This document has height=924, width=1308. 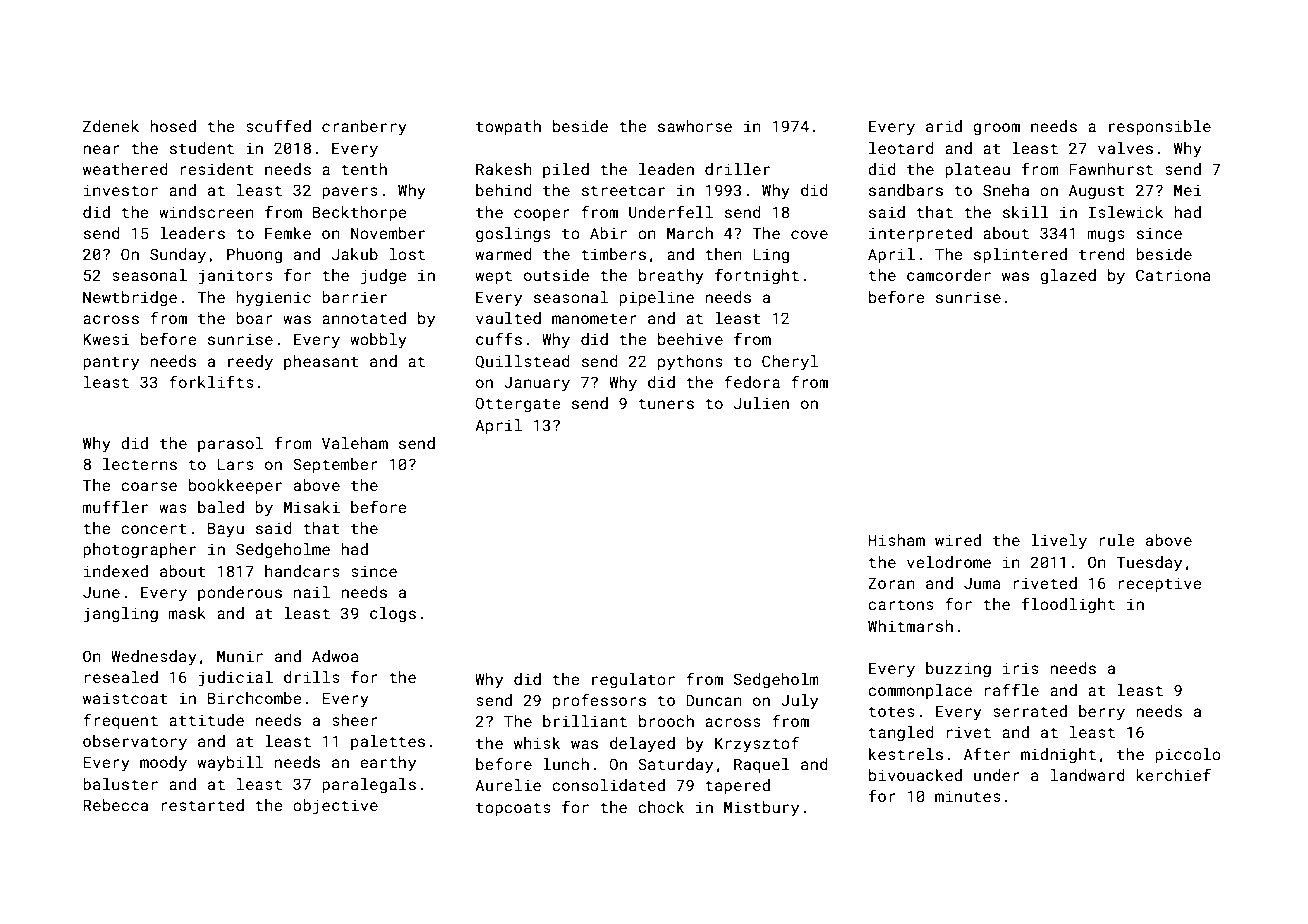 What do you see at coordinates (633, 681) in the document?
I see `regulator` at bounding box center [633, 681].
